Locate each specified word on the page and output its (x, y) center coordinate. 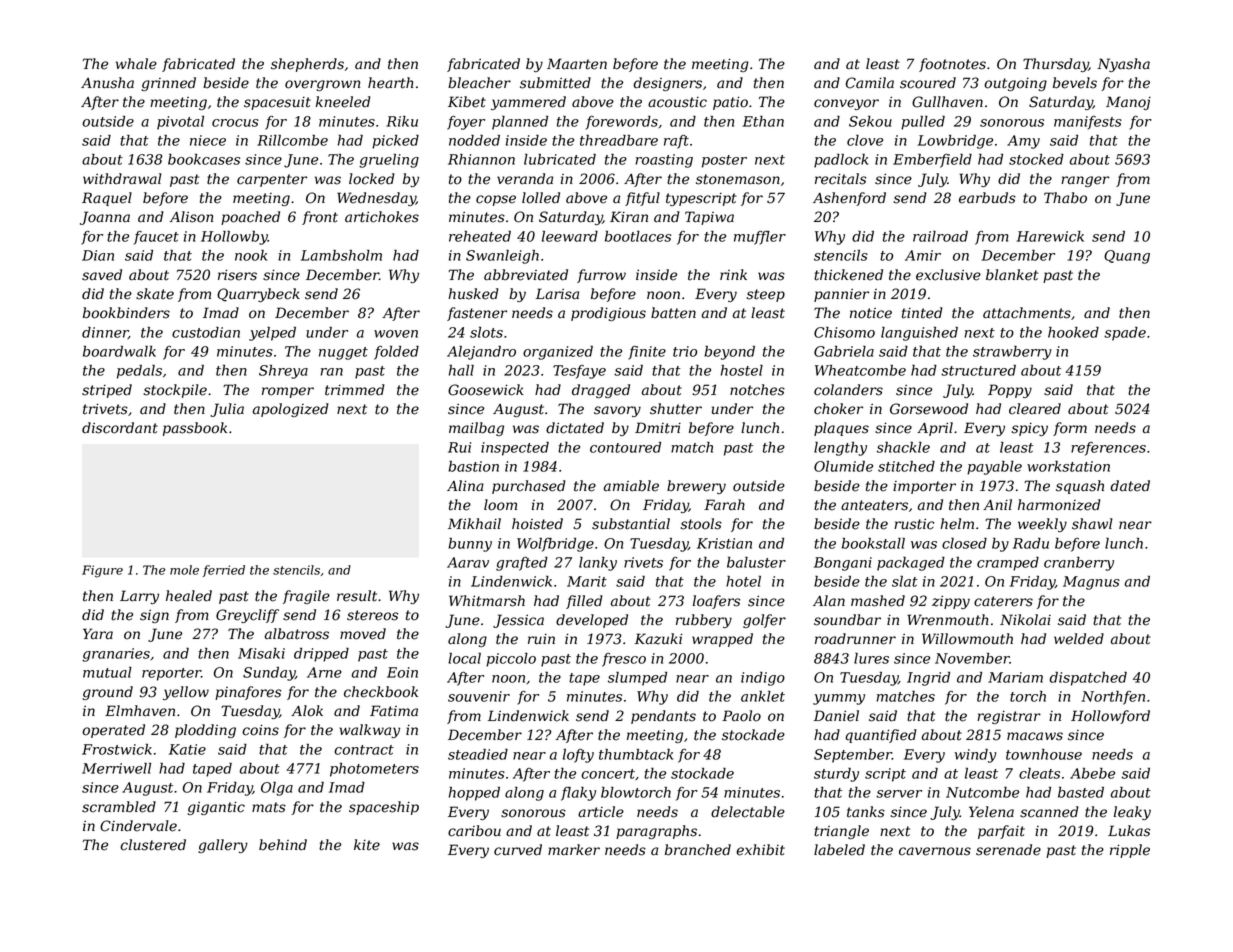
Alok (307, 711)
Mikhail (474, 524)
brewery (696, 487)
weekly (1042, 525)
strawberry (1012, 353)
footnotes (952, 65)
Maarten (577, 64)
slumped (637, 679)
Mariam (1015, 677)
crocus (235, 123)
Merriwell (116, 768)
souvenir (479, 696)
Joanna (105, 218)
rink (733, 274)
